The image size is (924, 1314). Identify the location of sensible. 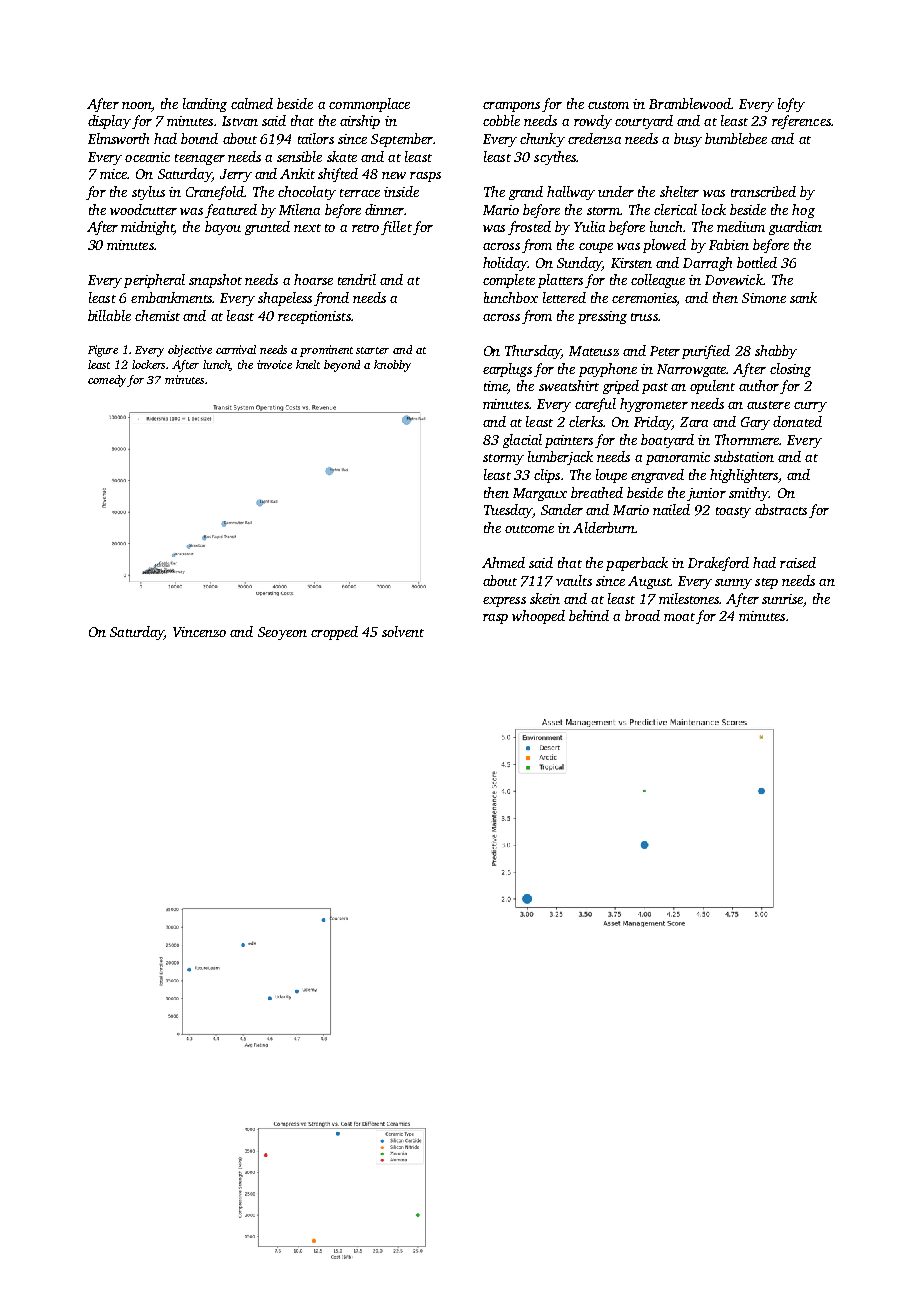
(299, 156).
